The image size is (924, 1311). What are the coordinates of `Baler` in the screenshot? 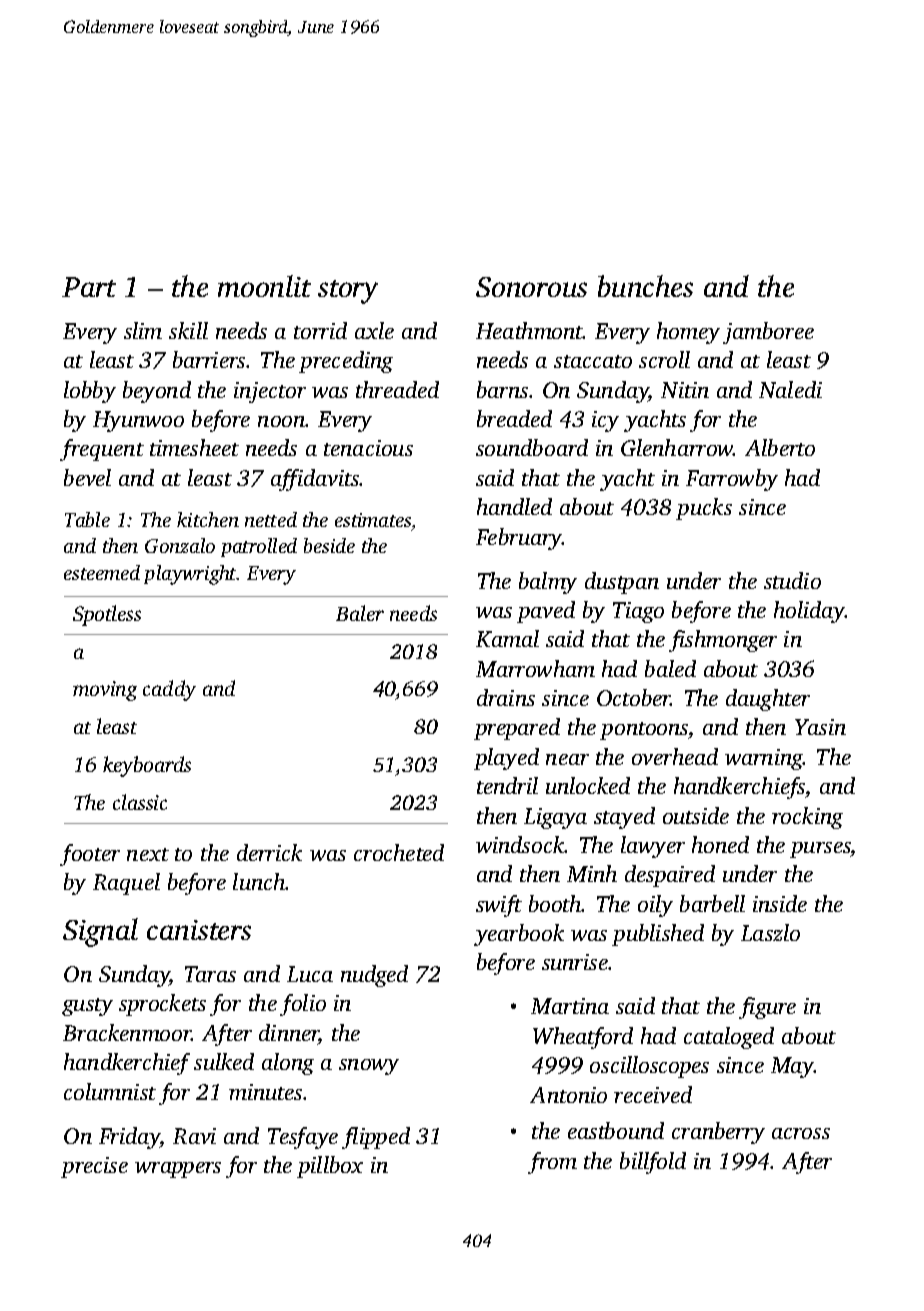 It's located at (360, 613).
